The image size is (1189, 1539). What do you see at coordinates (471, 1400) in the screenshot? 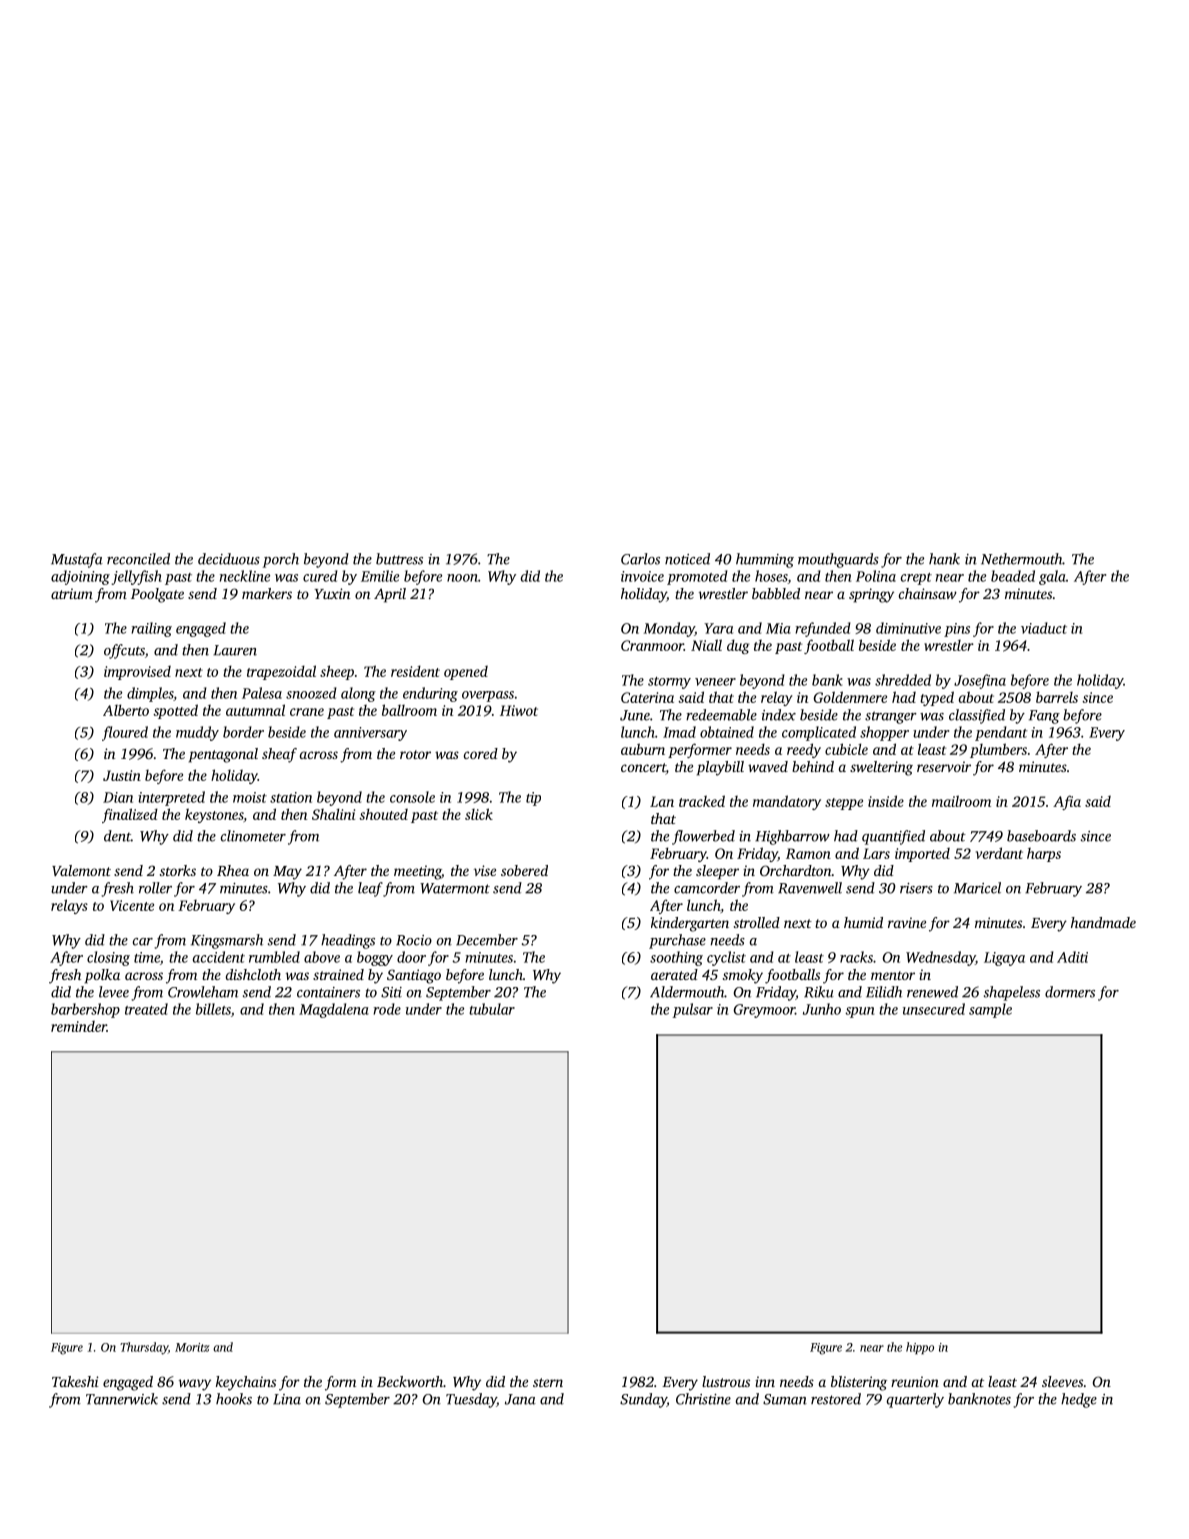
I see `Tuesday` at bounding box center [471, 1400].
